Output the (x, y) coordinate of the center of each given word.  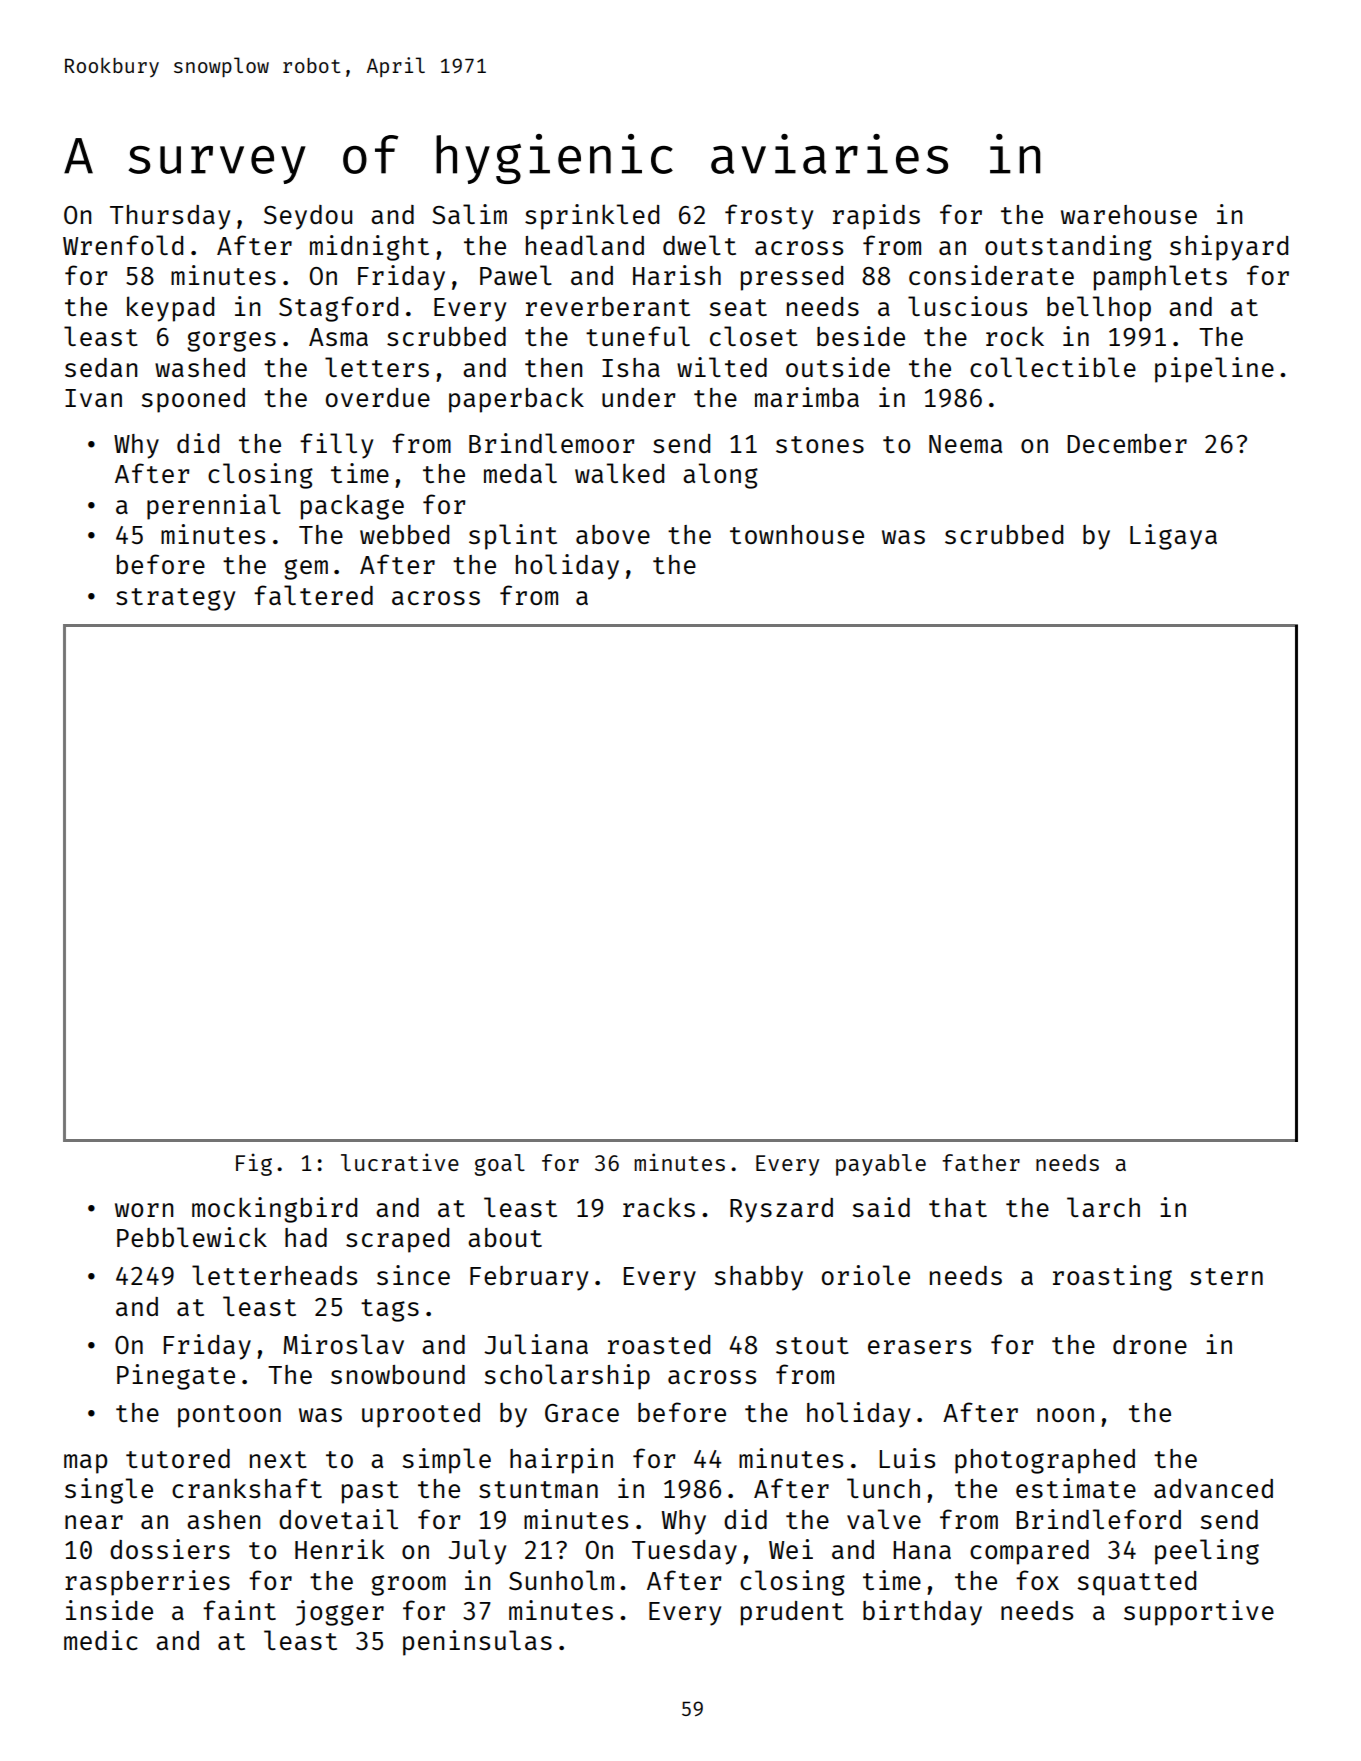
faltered (313, 595)
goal (500, 1165)
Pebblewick (192, 1237)
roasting (1112, 1278)
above (613, 534)
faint (239, 1610)
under (638, 397)
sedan (101, 367)
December (1127, 443)
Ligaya (1173, 537)
